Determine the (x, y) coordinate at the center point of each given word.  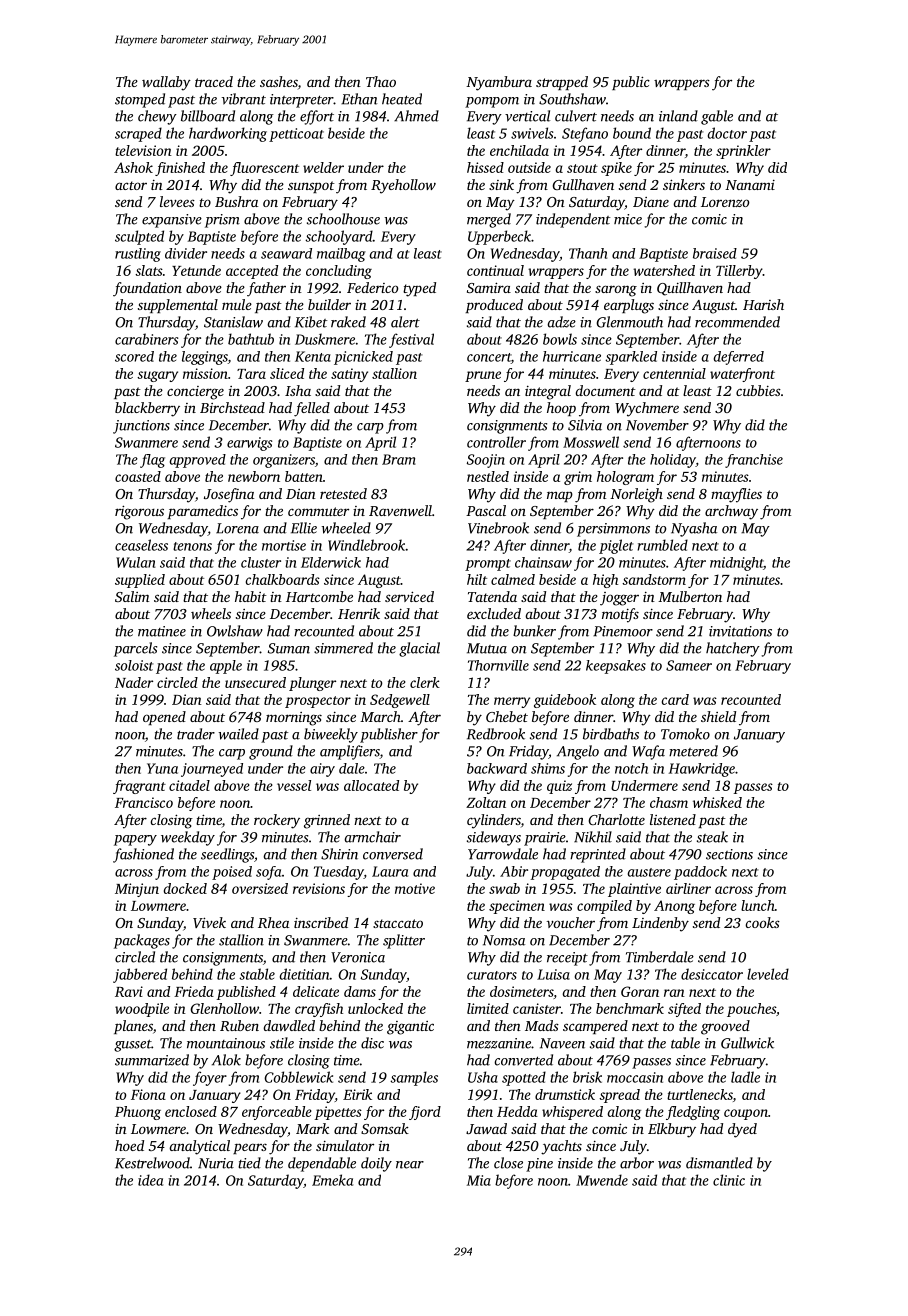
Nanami (750, 185)
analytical (199, 1147)
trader (196, 734)
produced (494, 306)
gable (717, 117)
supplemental (178, 306)
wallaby (166, 83)
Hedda (517, 1111)
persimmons (613, 530)
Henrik (359, 613)
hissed (485, 167)
